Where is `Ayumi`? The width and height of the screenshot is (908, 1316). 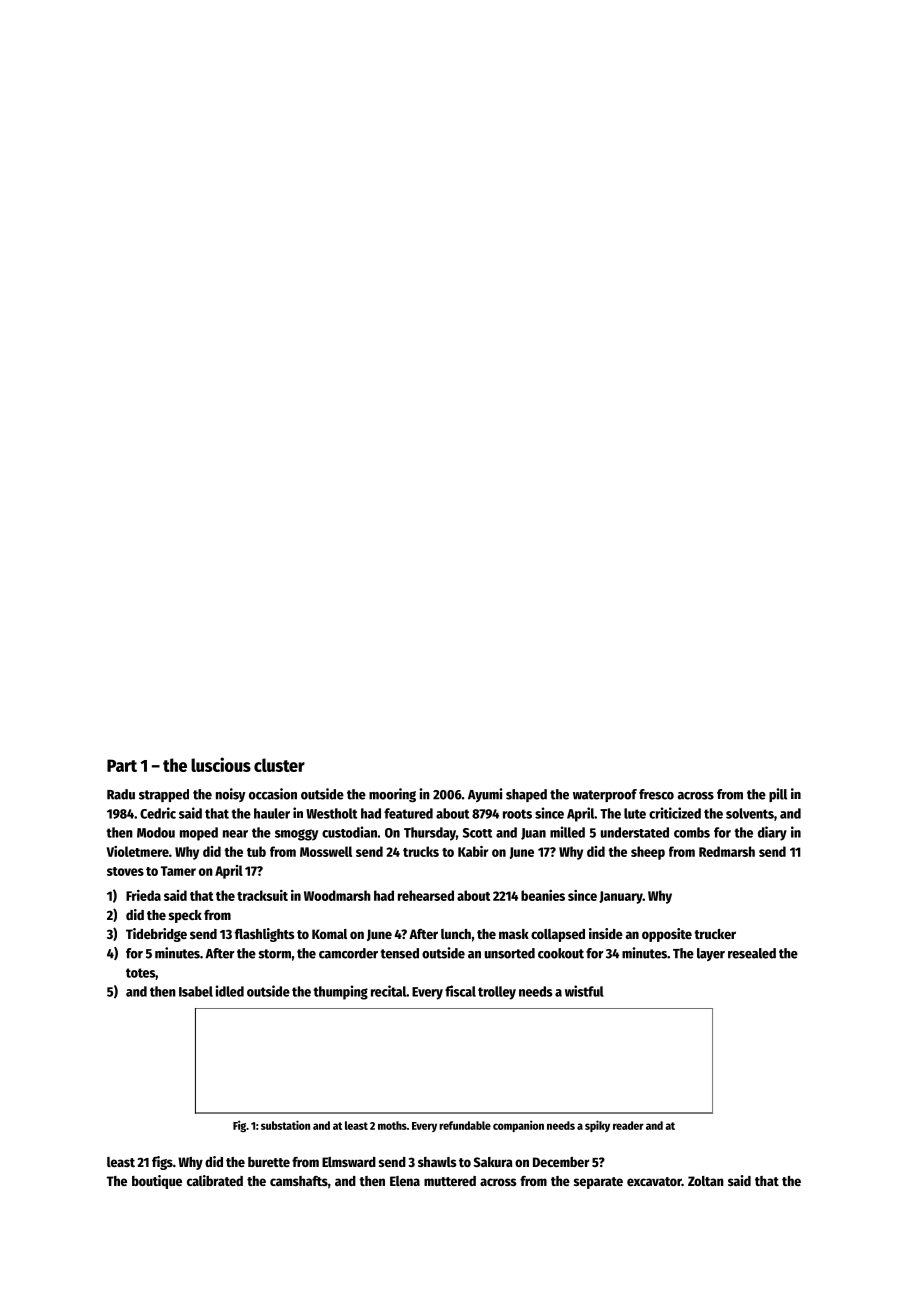 Ayumi is located at coordinates (485, 795).
